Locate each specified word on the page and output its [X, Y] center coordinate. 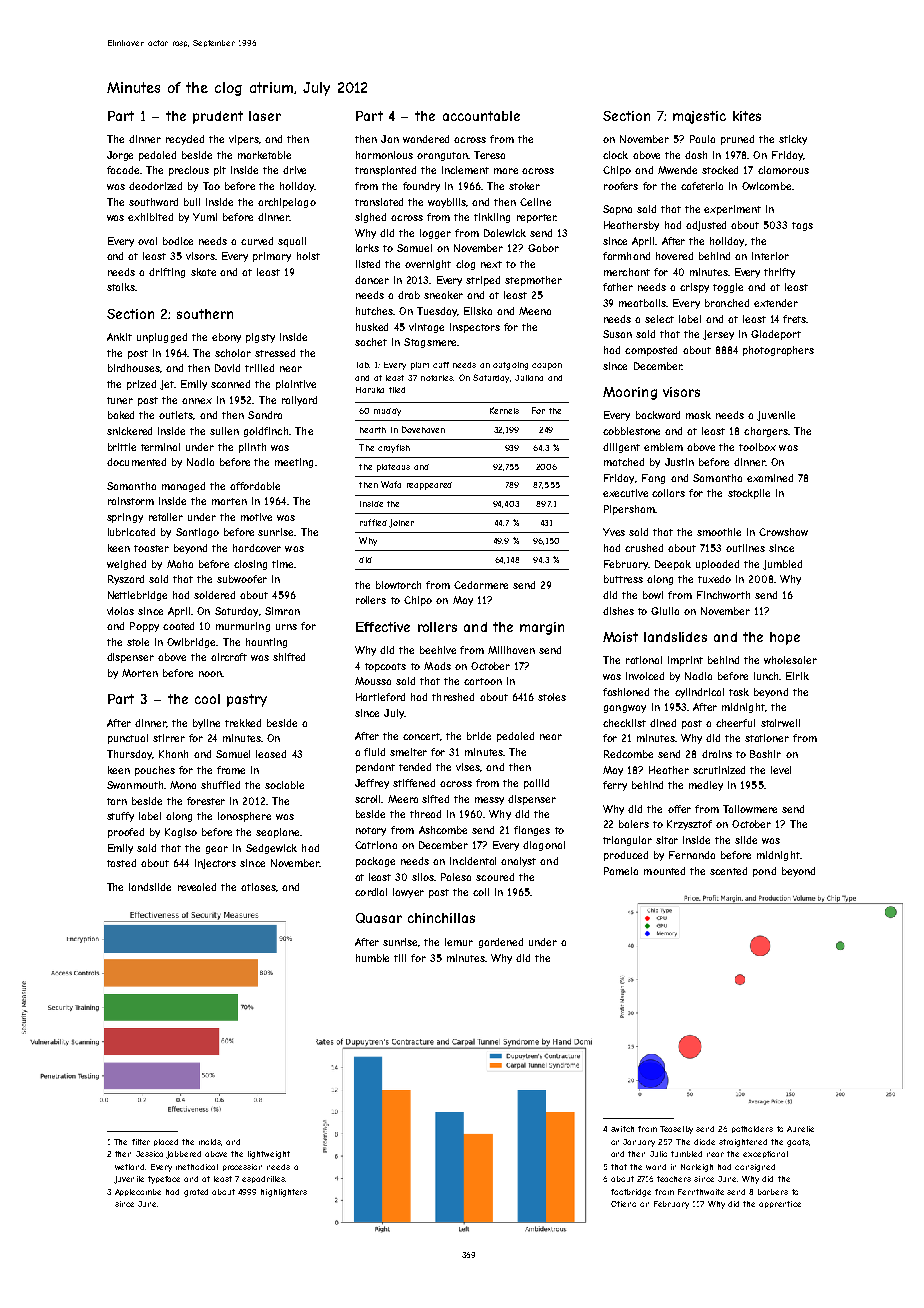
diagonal [544, 846]
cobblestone [631, 431]
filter [141, 1142]
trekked [243, 723]
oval [147, 241]
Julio [658, 1154]
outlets [176, 415]
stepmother [533, 281]
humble [372, 958]
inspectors [475, 328]
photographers [778, 351]
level [781, 770]
